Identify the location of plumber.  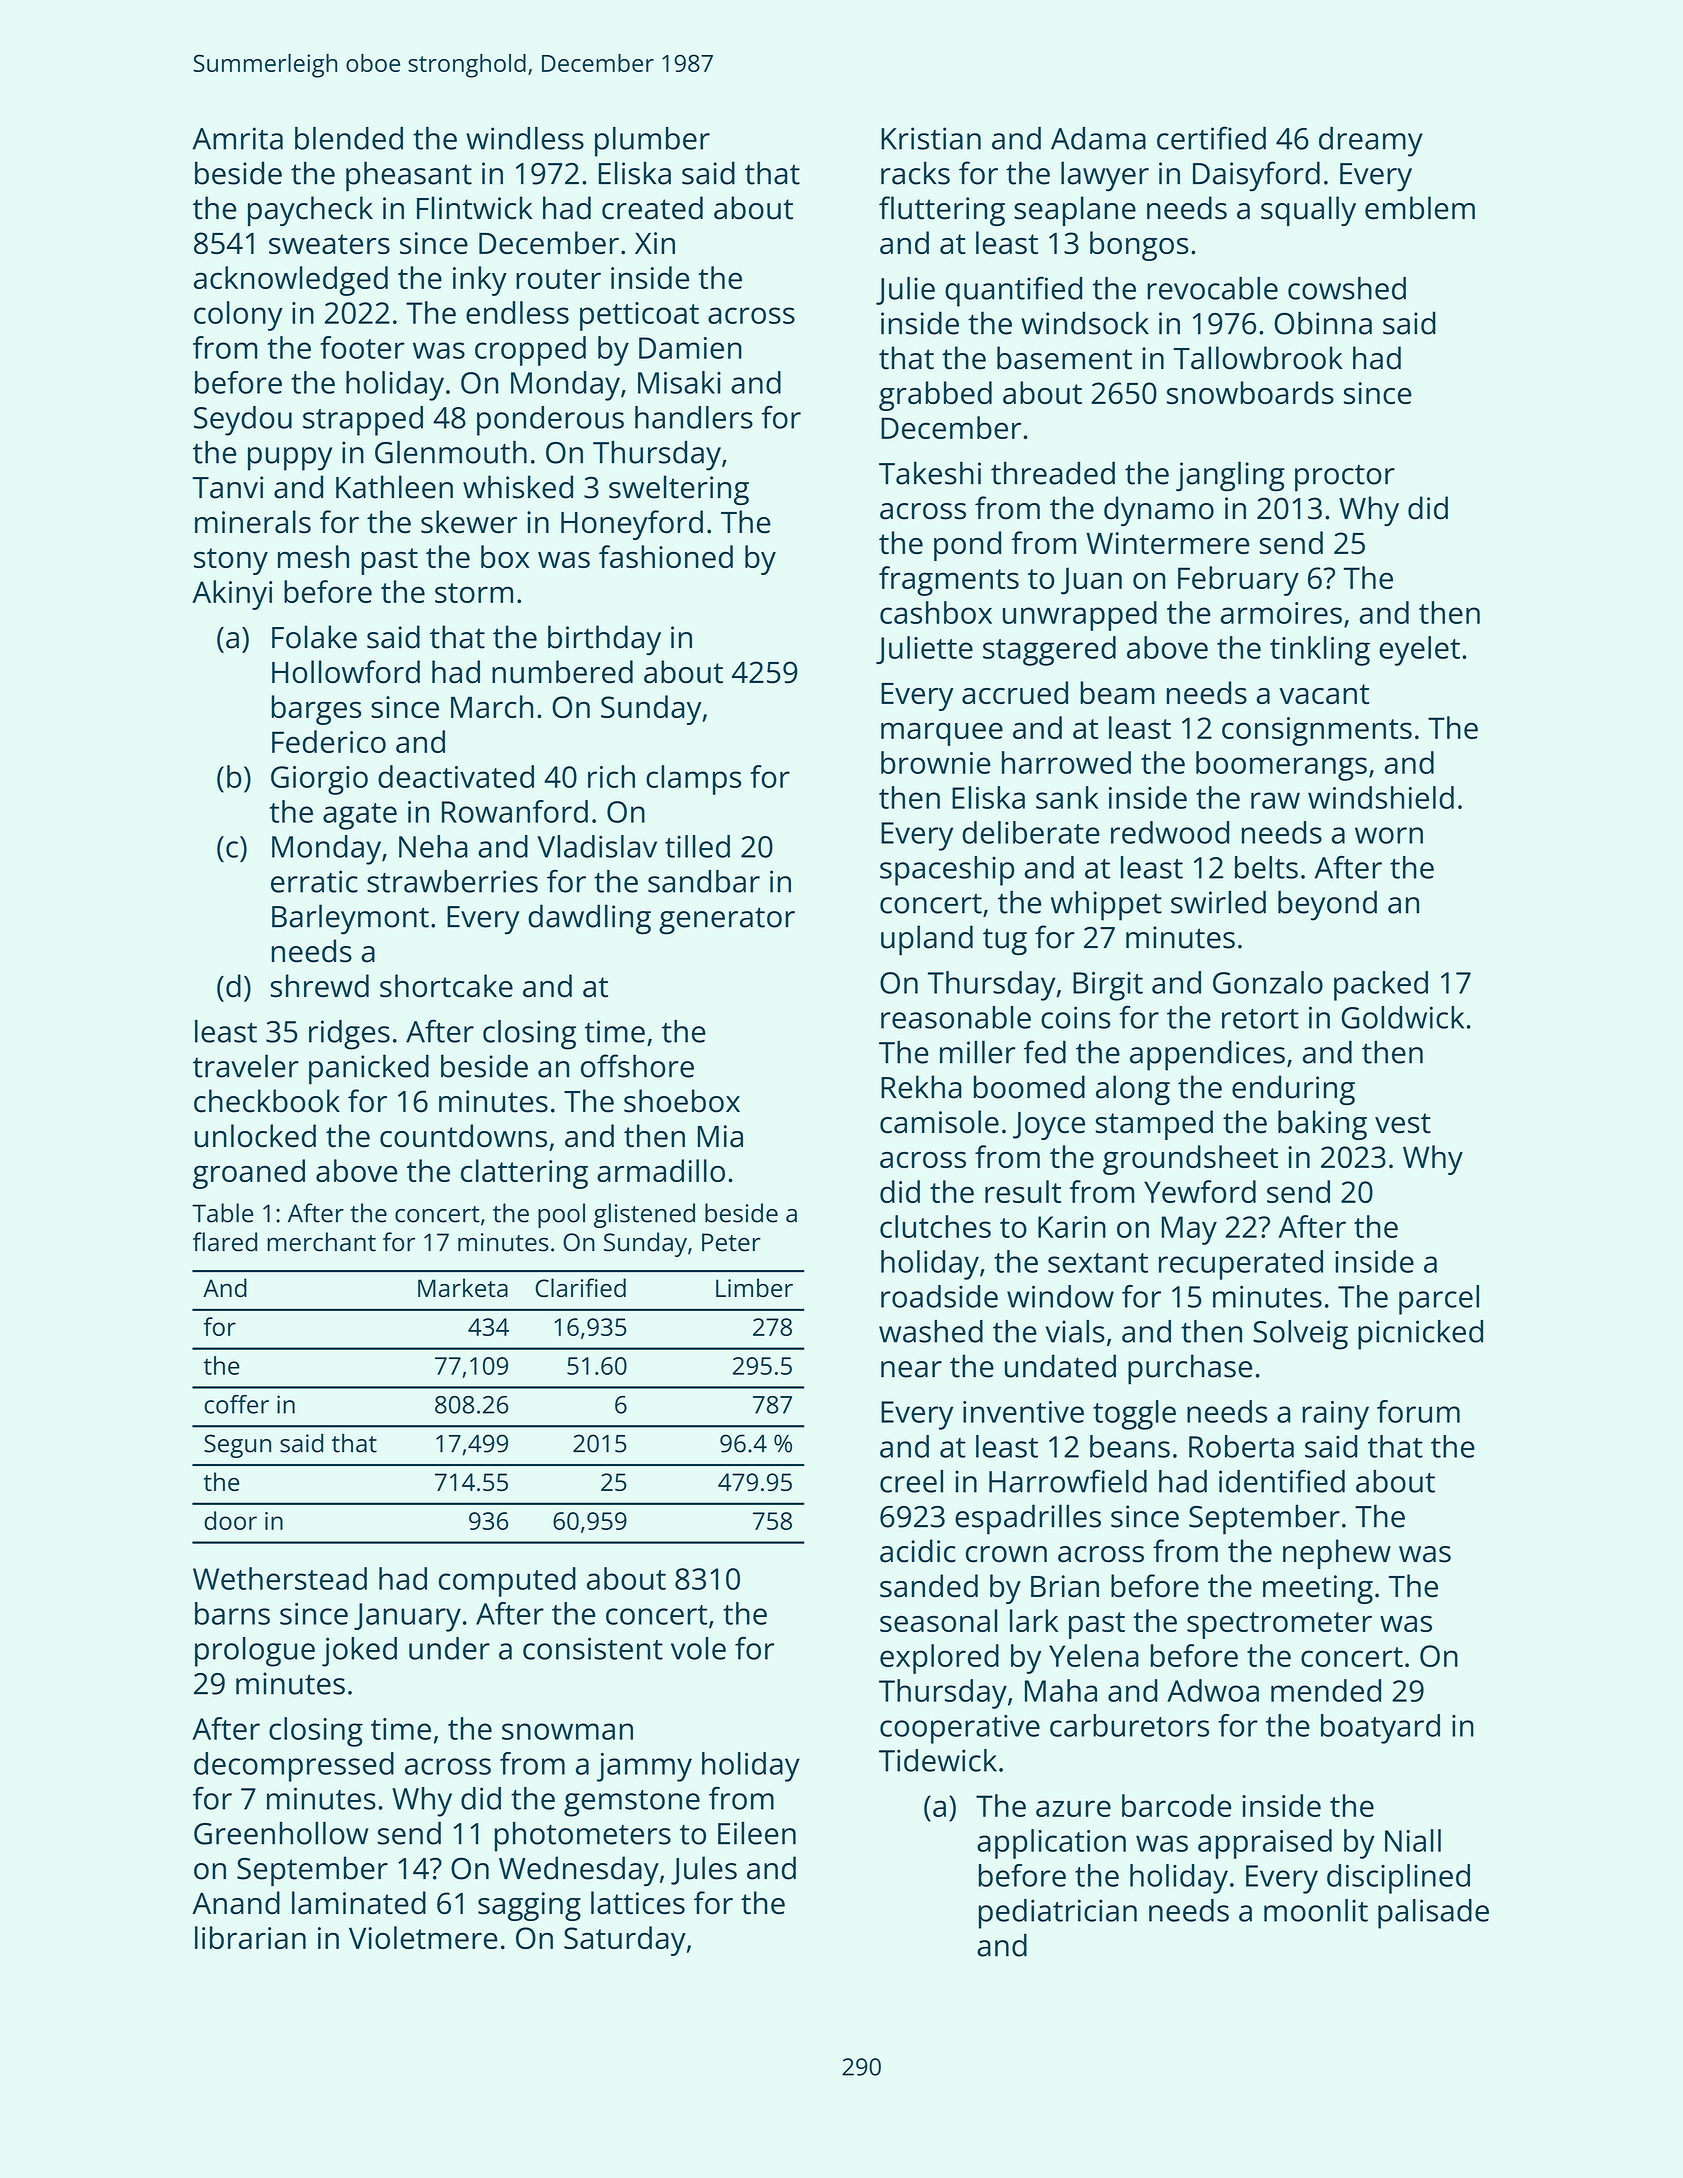
(652, 142).
